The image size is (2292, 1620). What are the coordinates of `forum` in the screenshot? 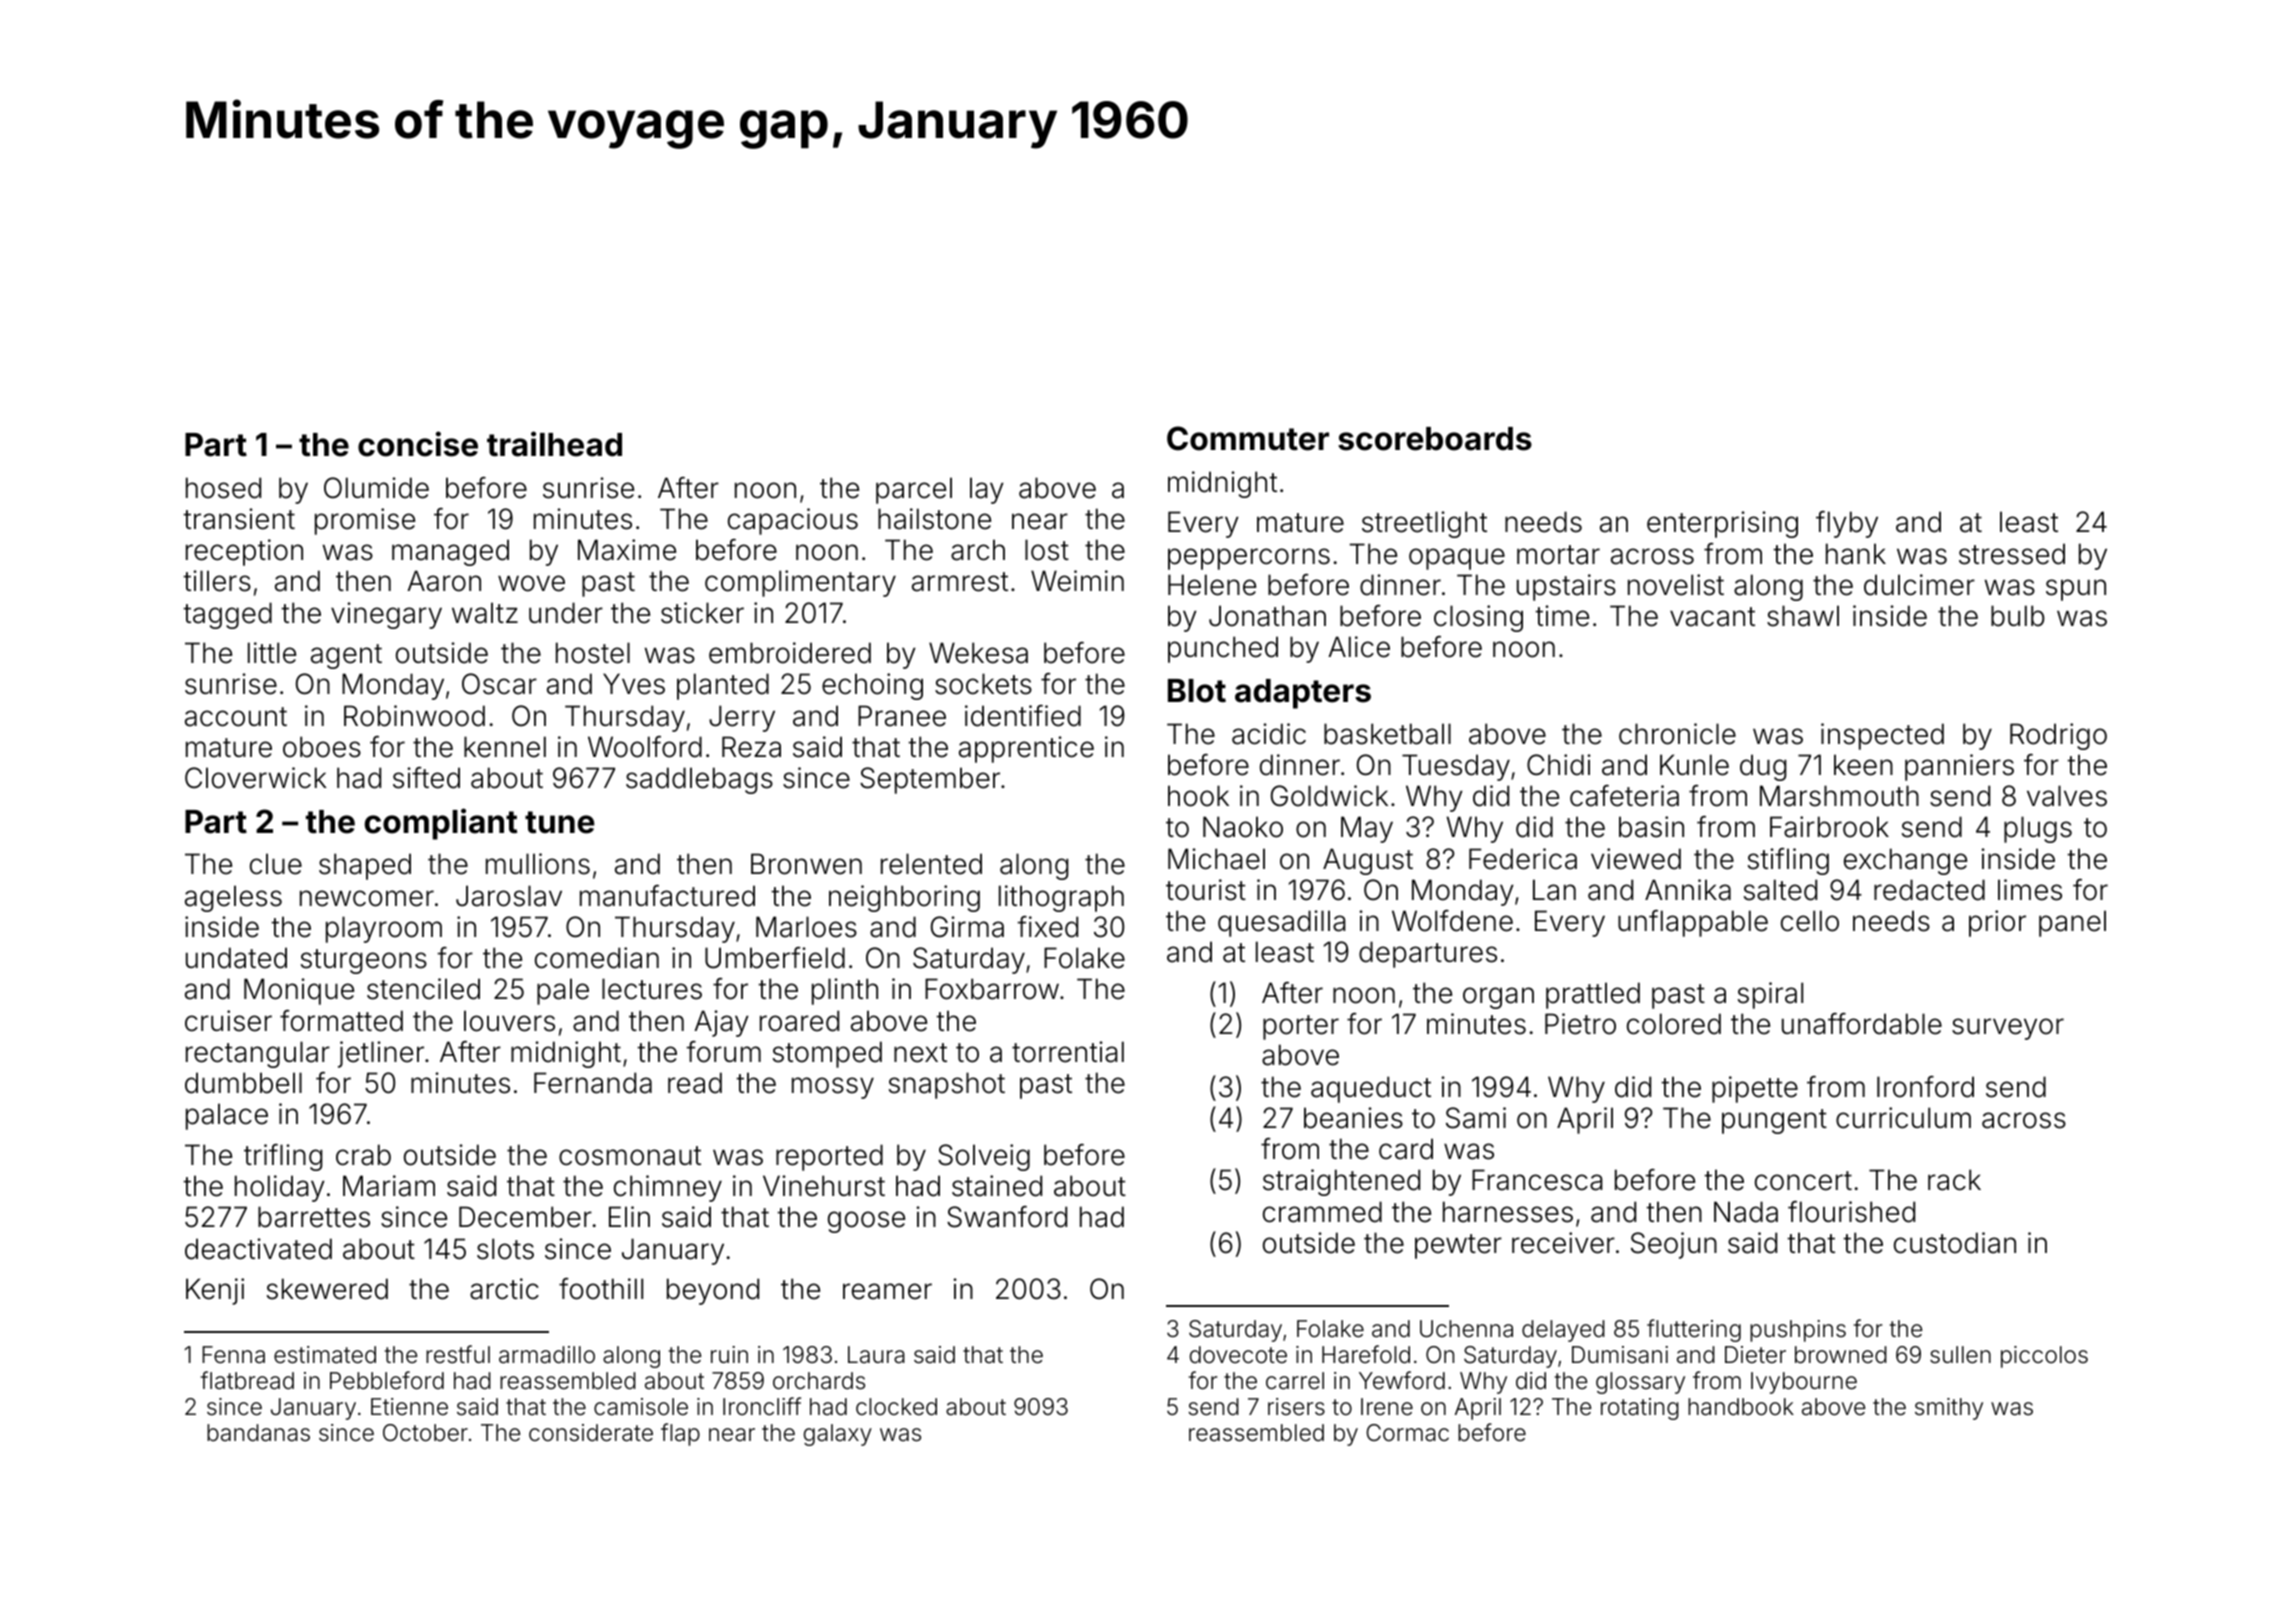 It's located at (723, 1052).
